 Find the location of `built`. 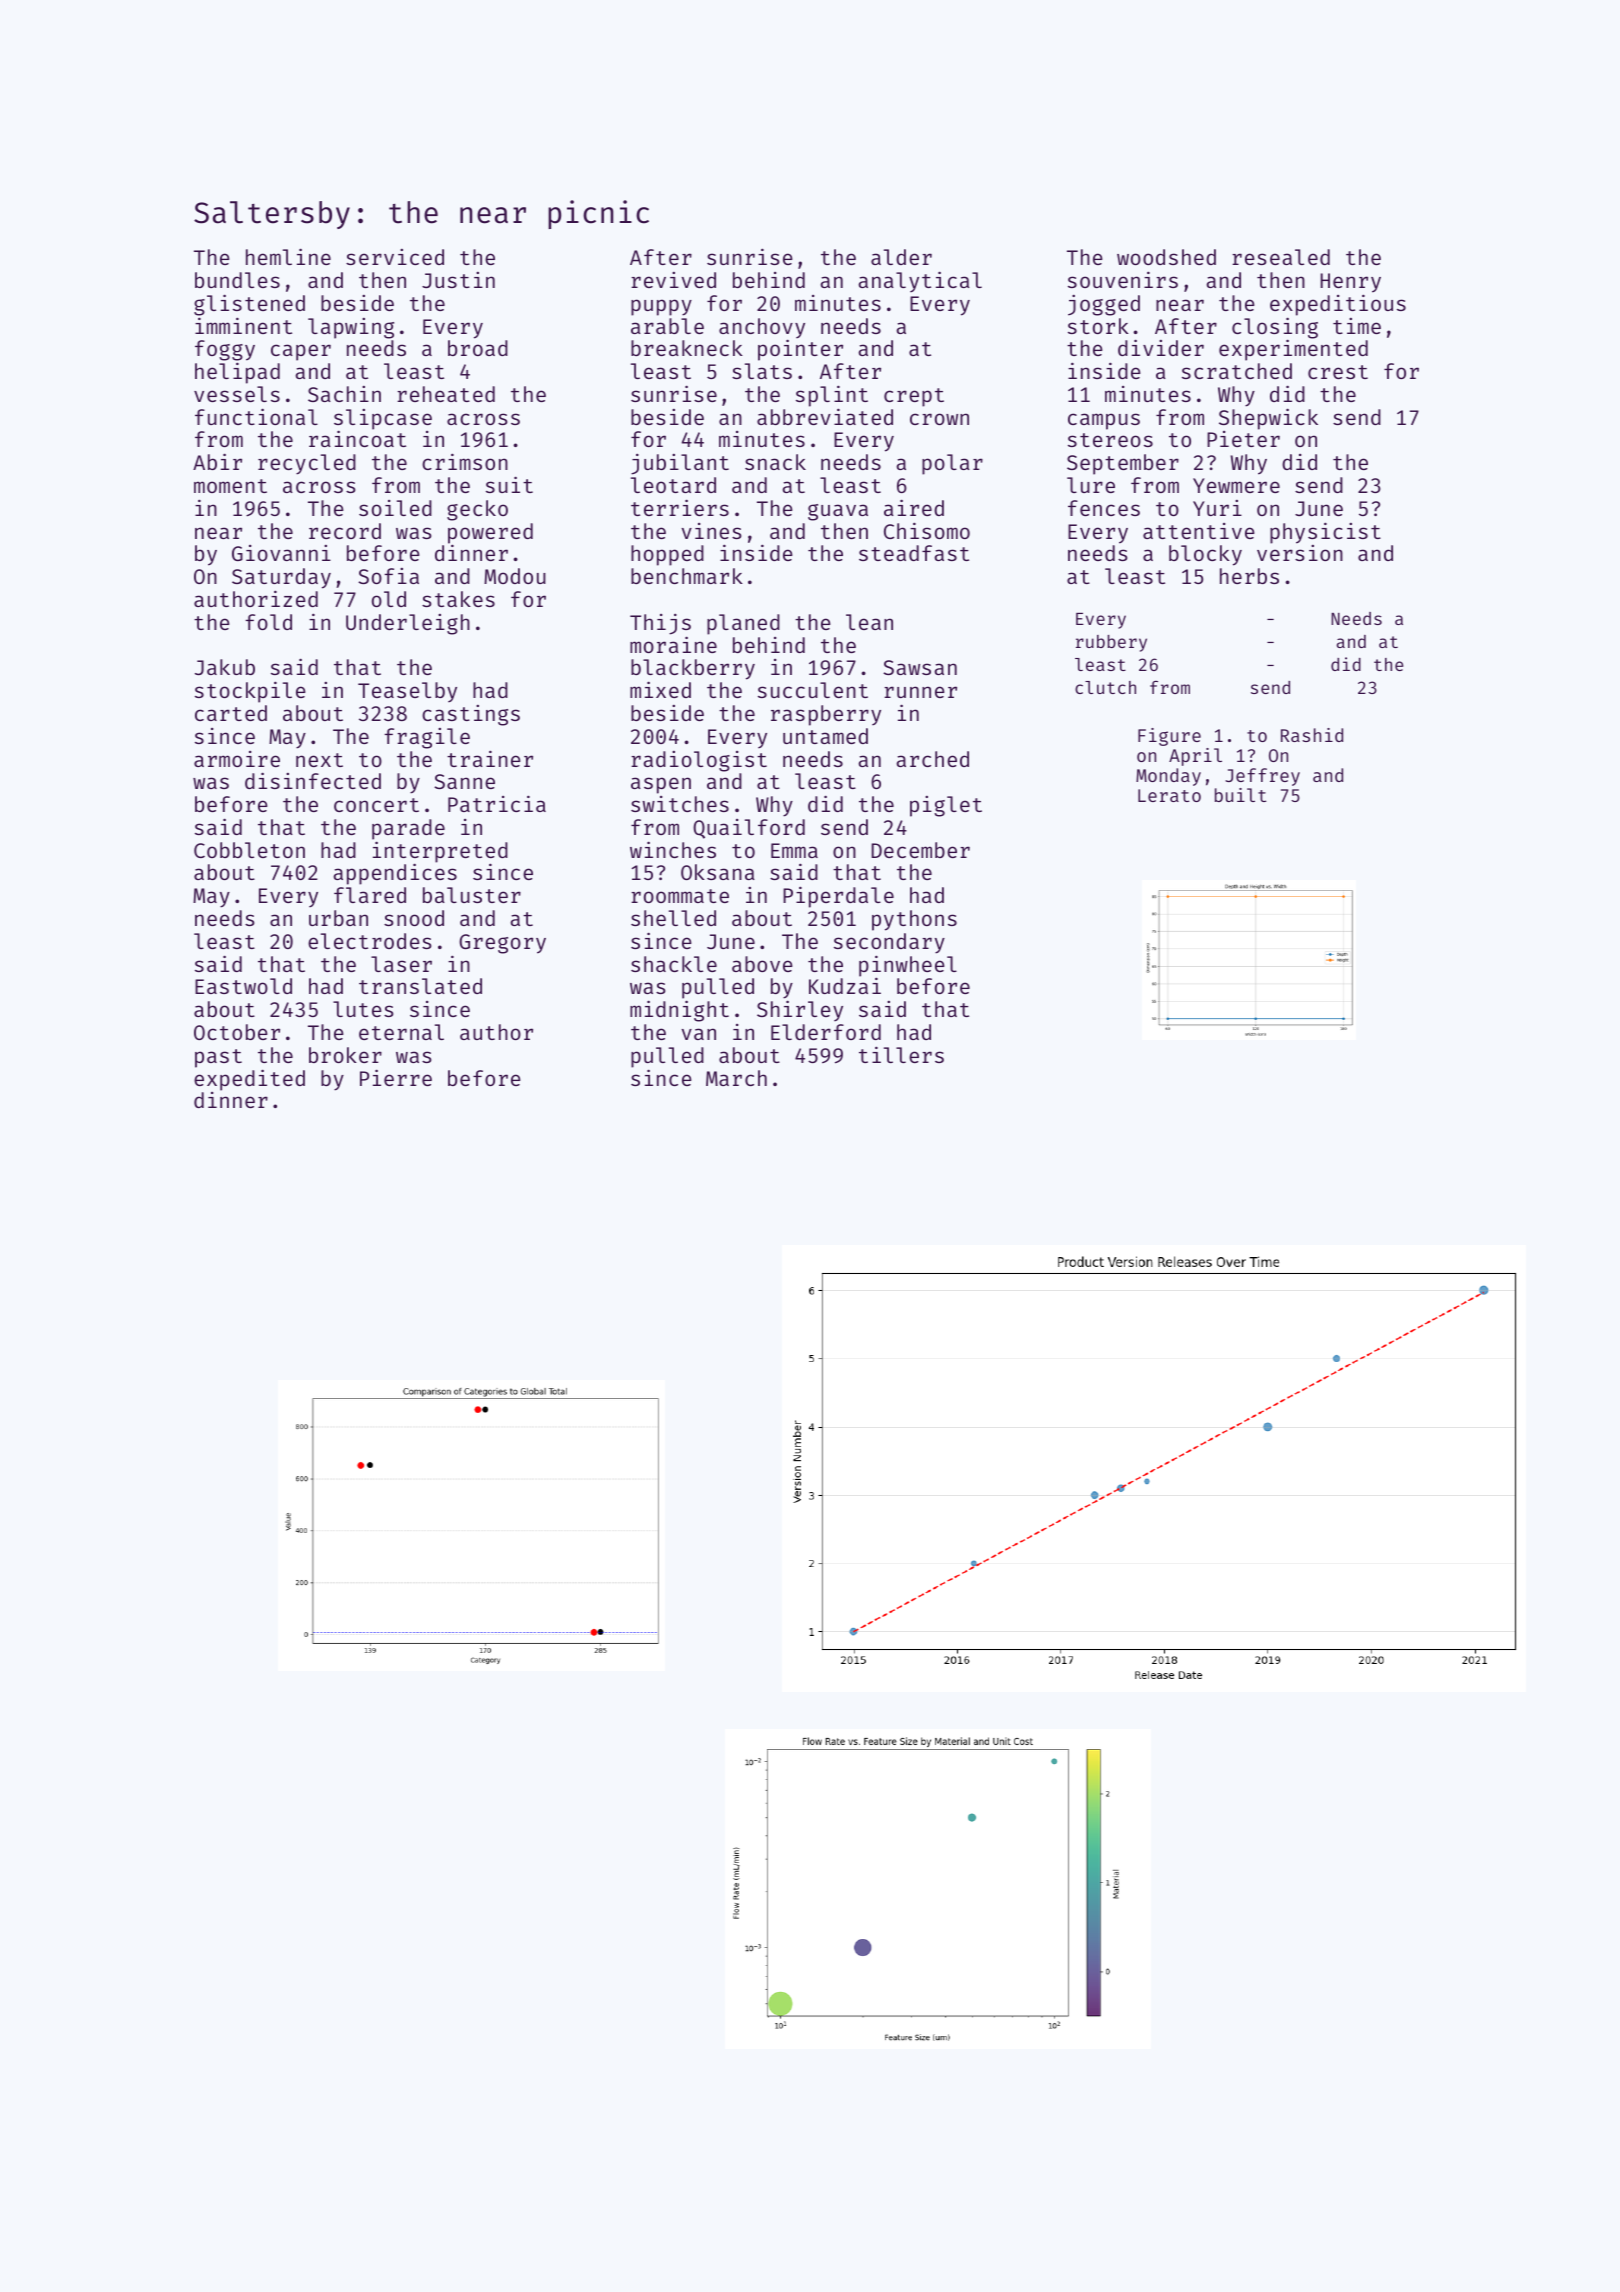

built is located at coordinates (1240, 795).
